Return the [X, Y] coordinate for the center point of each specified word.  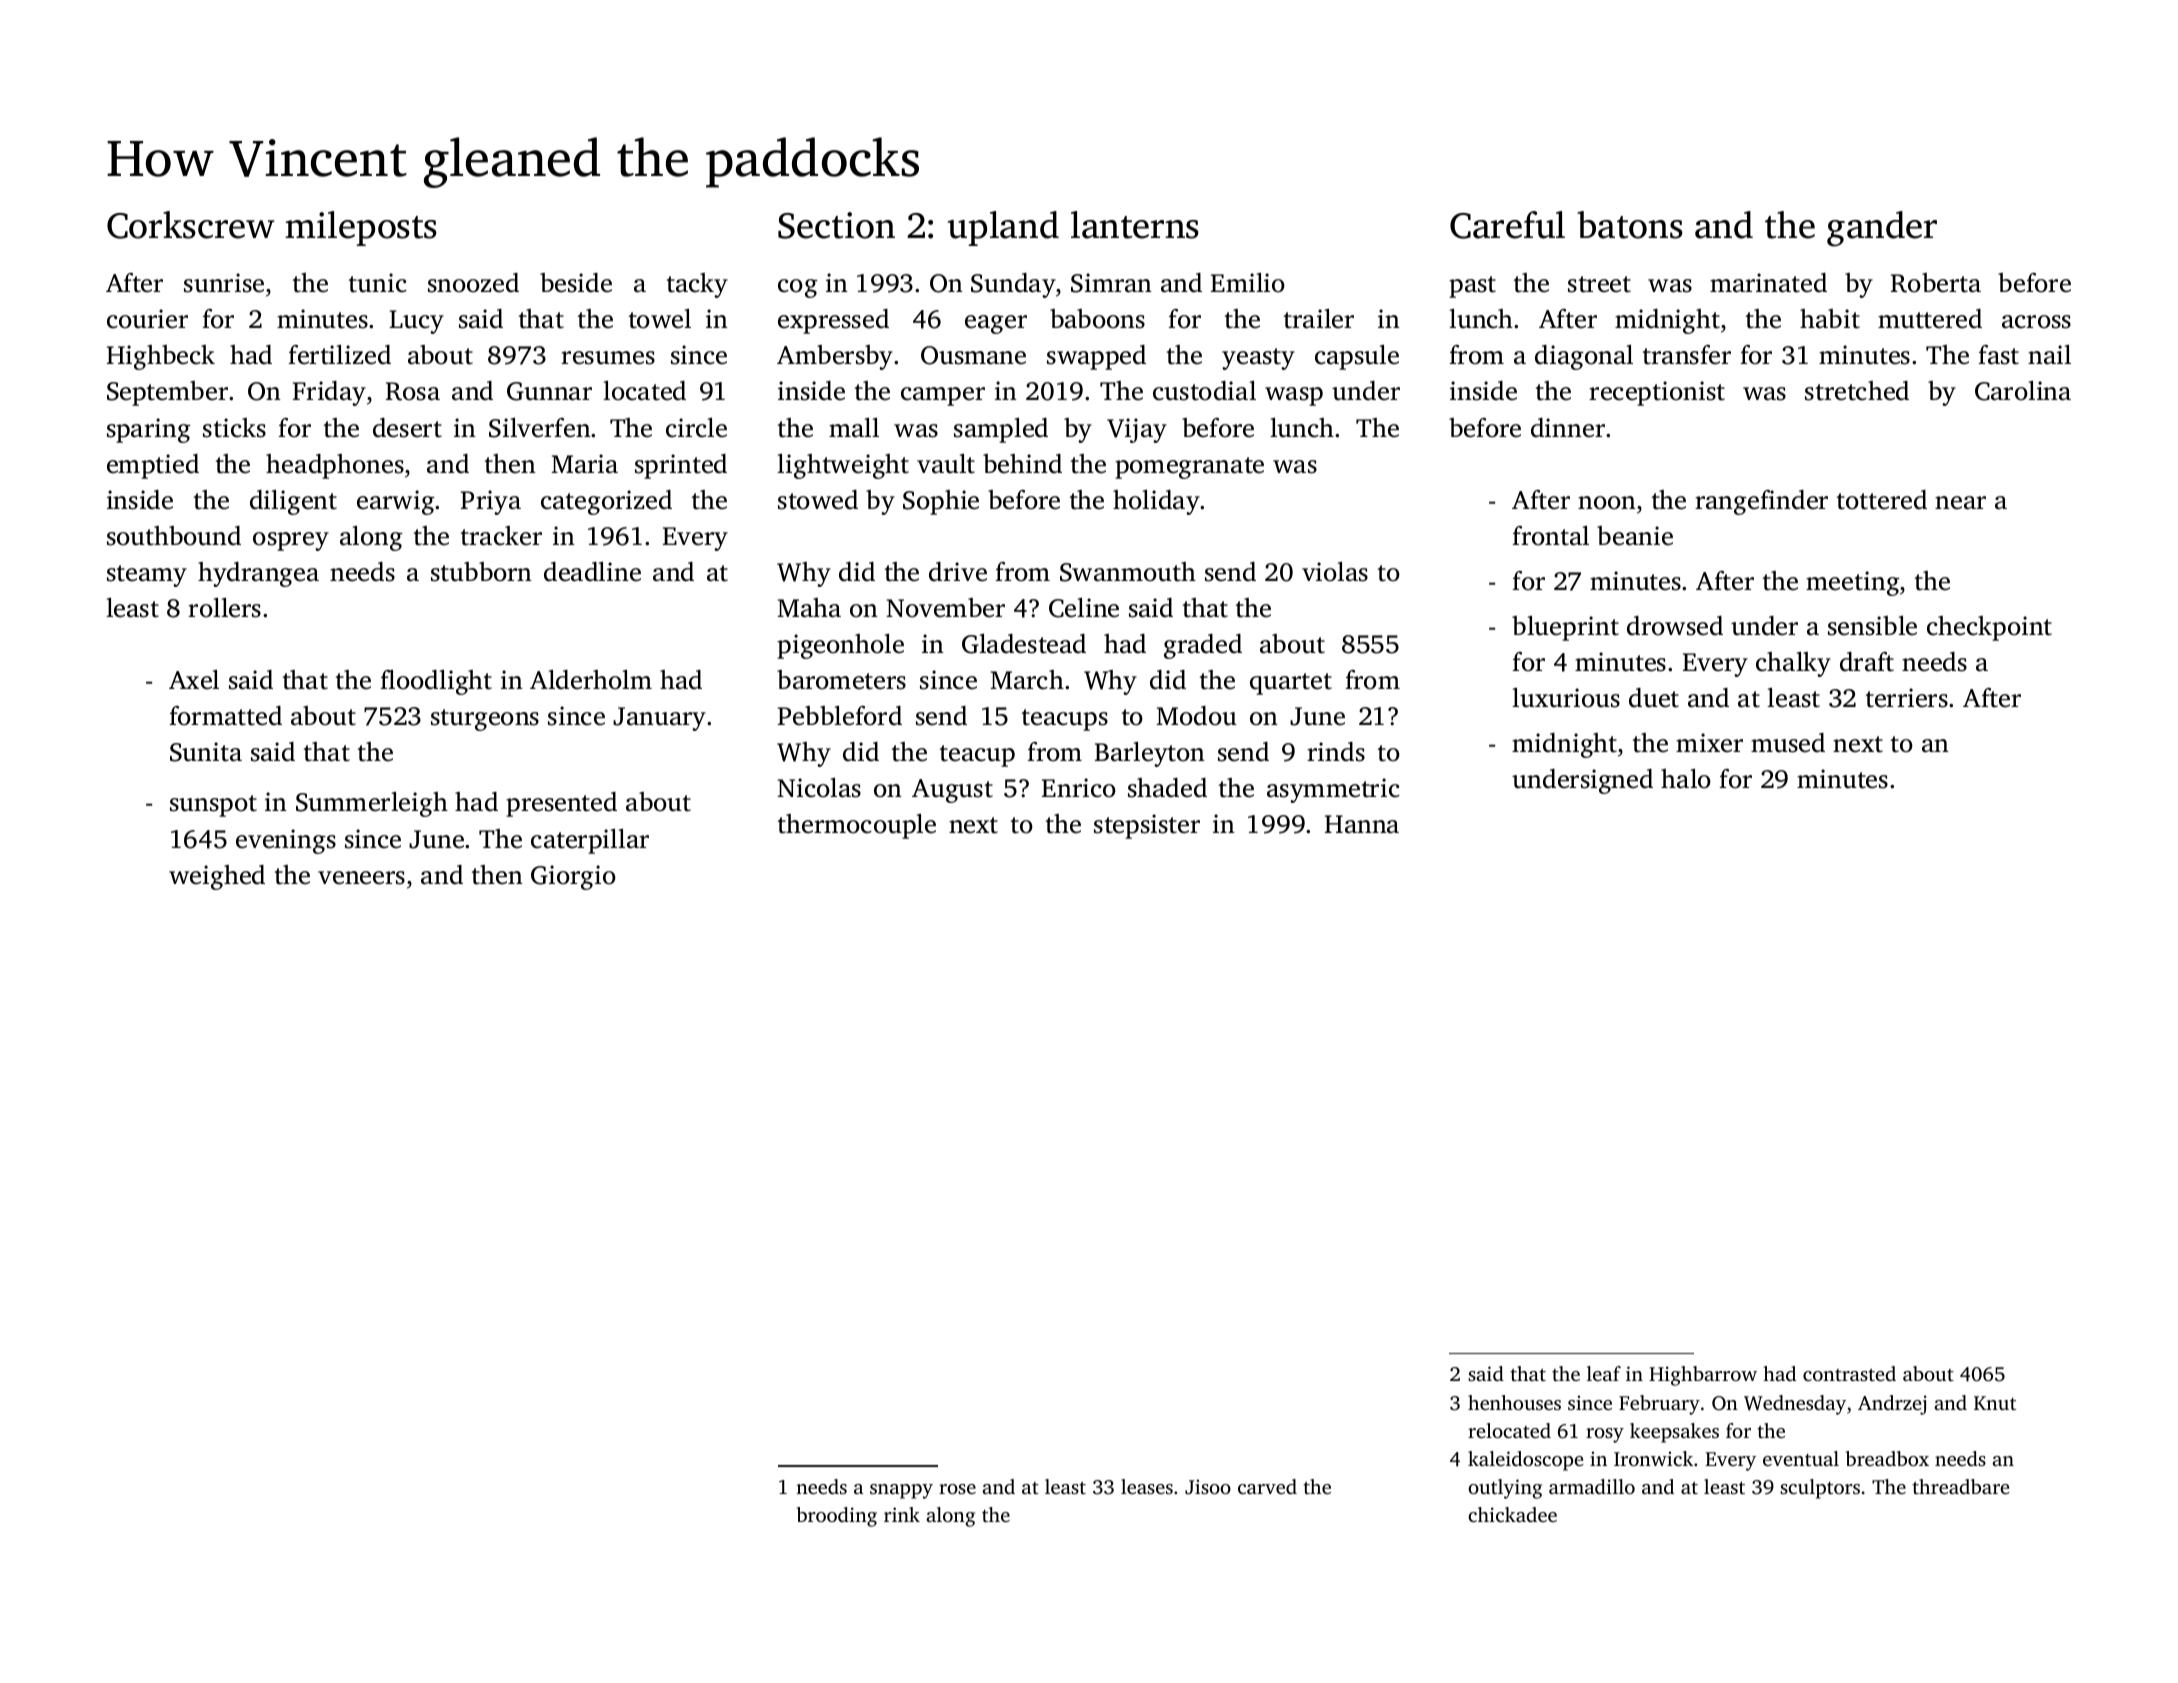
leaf [1604, 1373]
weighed [217, 877]
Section [836, 225]
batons [1630, 225]
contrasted [1849, 1373]
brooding [837, 1517]
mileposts [361, 228]
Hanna [1362, 824]
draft [1867, 662]
